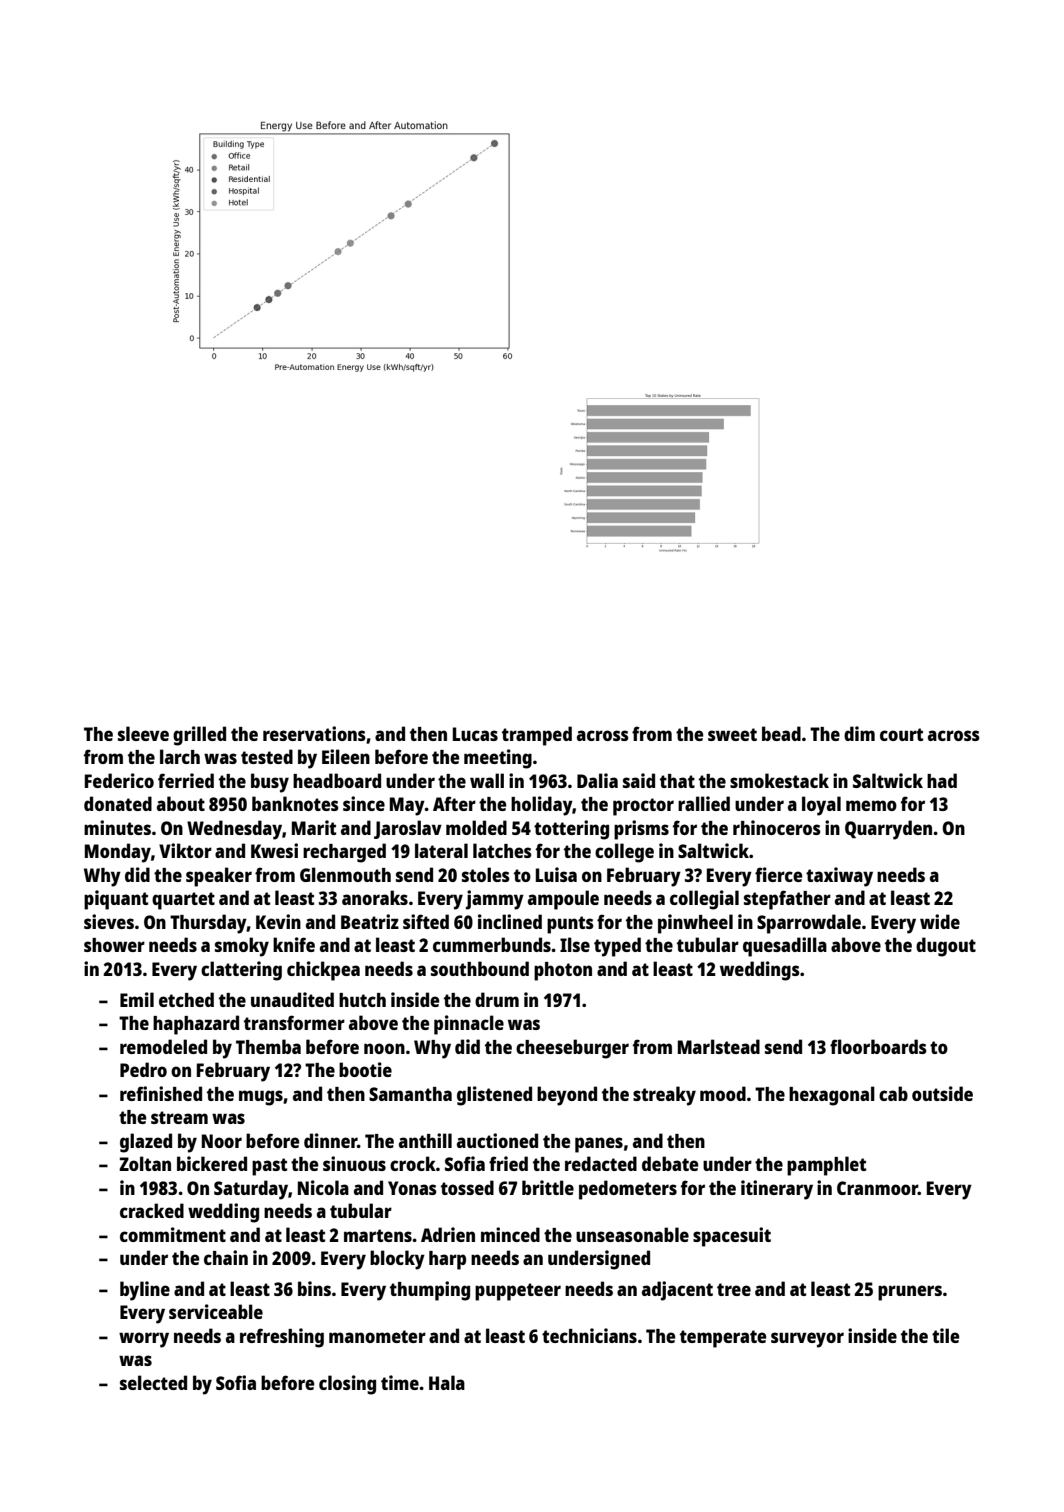 The image size is (1064, 1512). I want to click on Lucas, so click(475, 734).
